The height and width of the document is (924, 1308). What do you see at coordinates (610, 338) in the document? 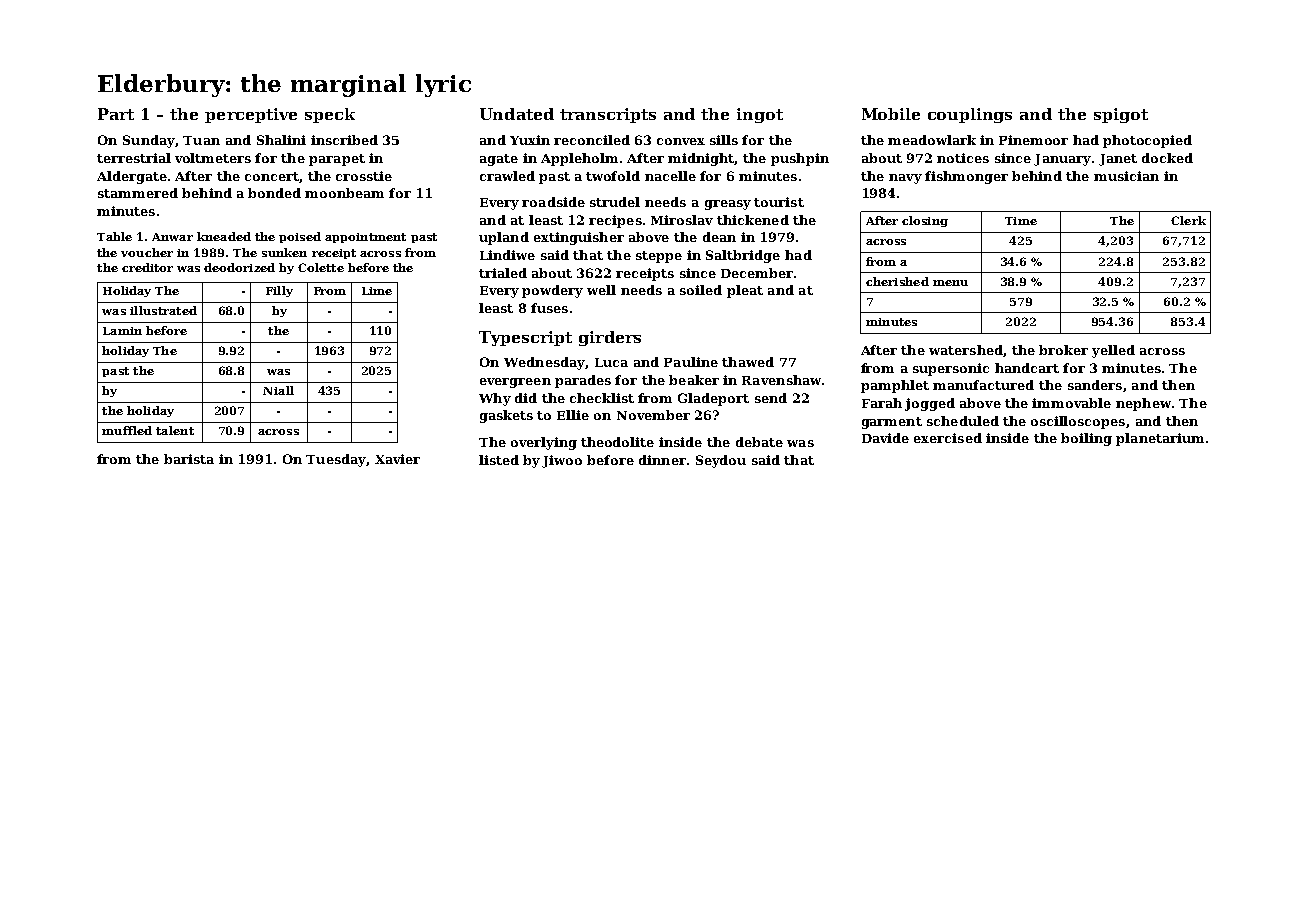
I see `girders` at bounding box center [610, 338].
